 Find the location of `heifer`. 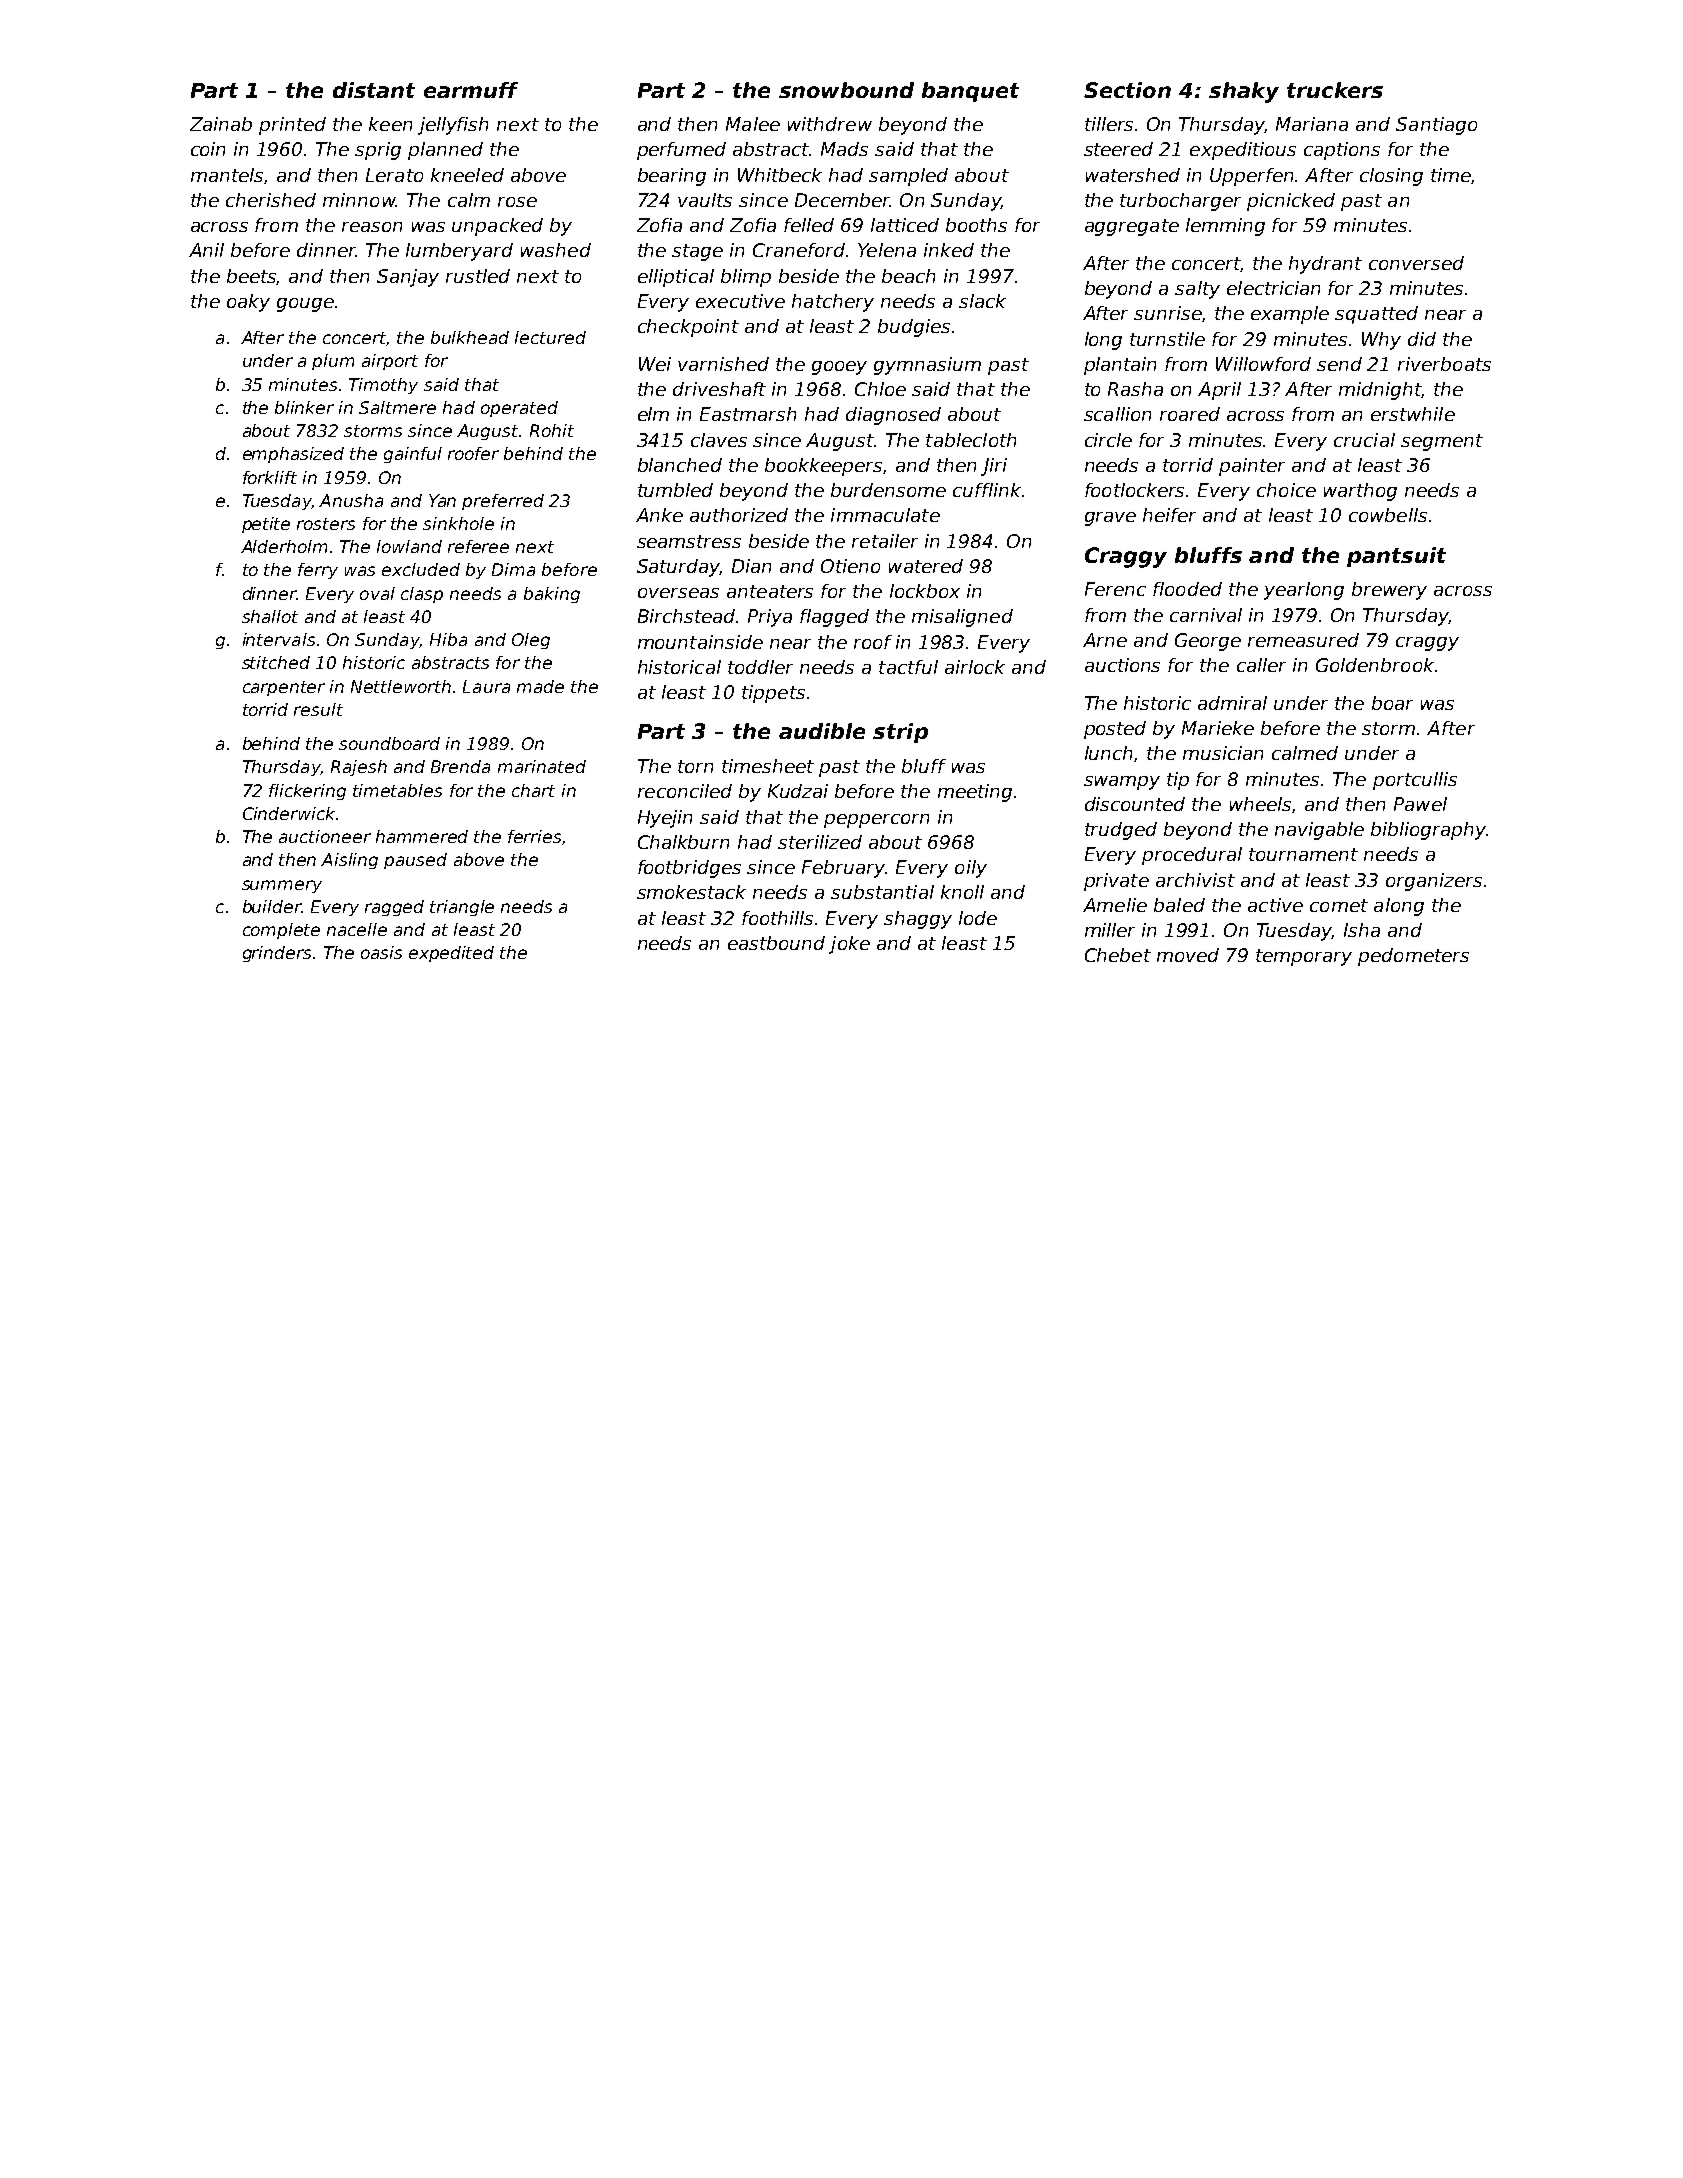

heifer is located at coordinates (1169, 515).
